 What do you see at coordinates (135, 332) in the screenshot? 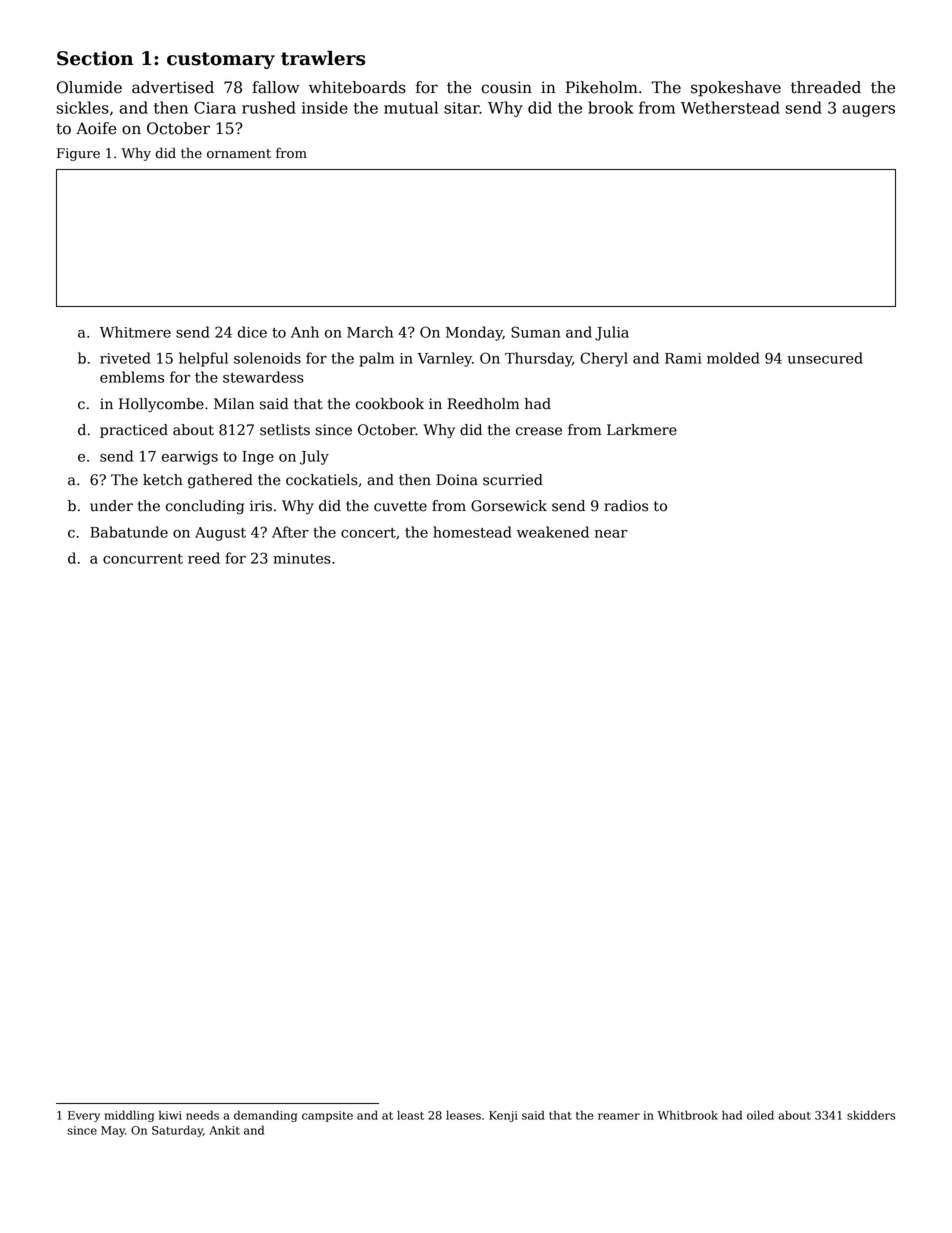
I see `Whitmere` at bounding box center [135, 332].
